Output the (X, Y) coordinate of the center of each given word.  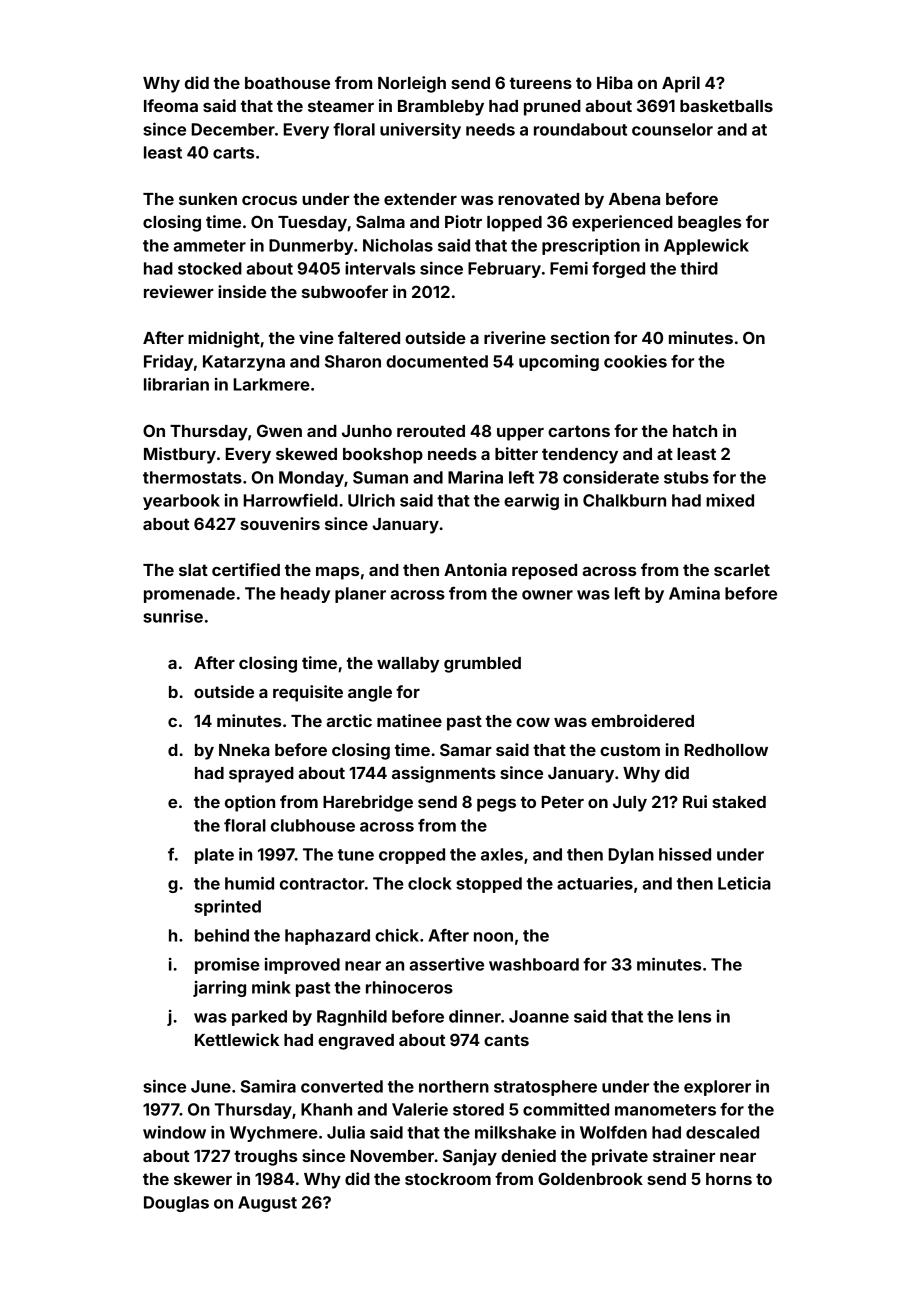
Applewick (706, 246)
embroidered (642, 720)
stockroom (448, 1179)
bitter (516, 453)
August (267, 1204)
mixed (730, 500)
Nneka (244, 750)
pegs (496, 805)
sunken (208, 199)
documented (437, 361)
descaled (722, 1132)
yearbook (181, 502)
